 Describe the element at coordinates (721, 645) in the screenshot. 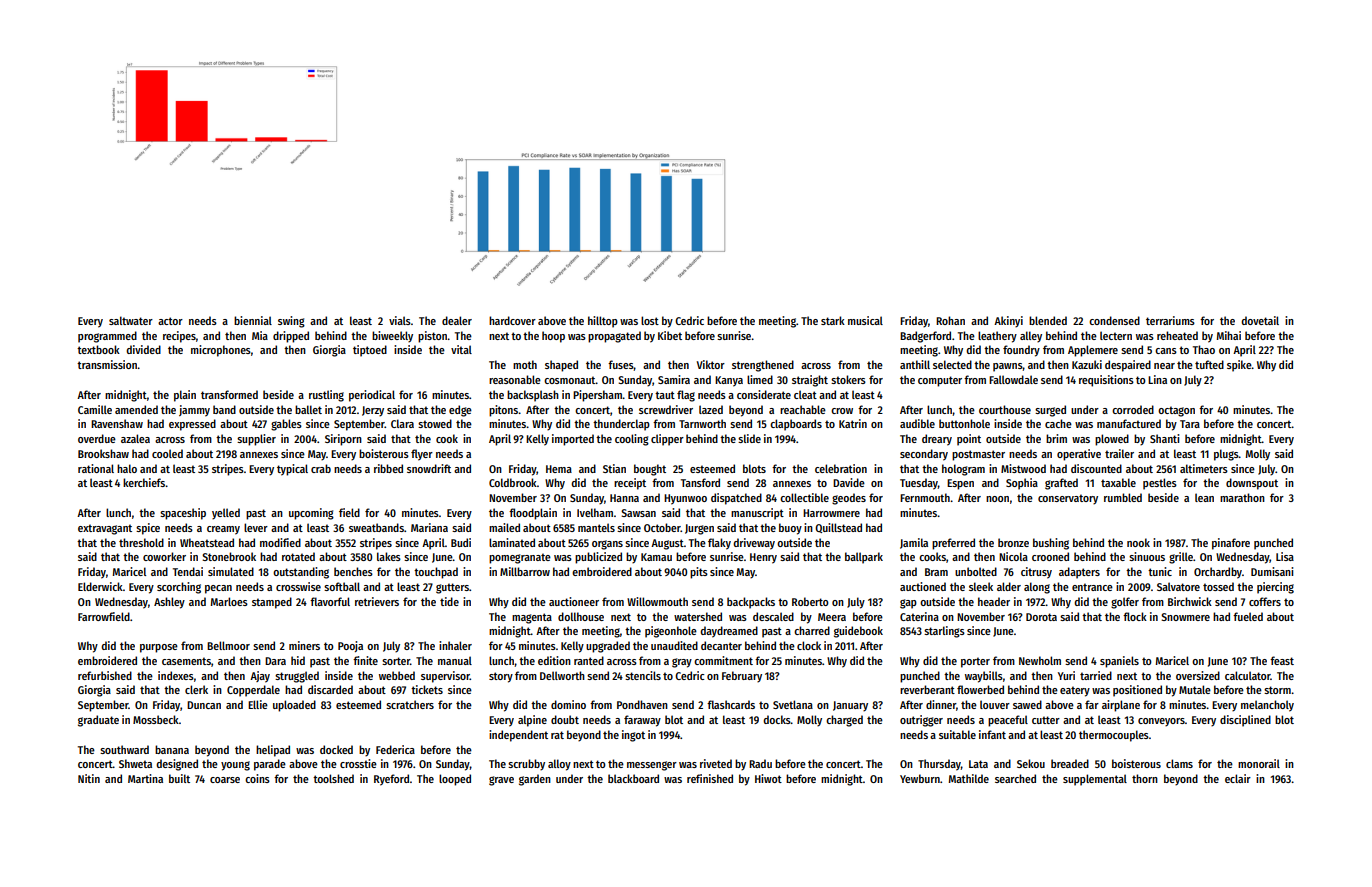

I see `decanter` at that location.
